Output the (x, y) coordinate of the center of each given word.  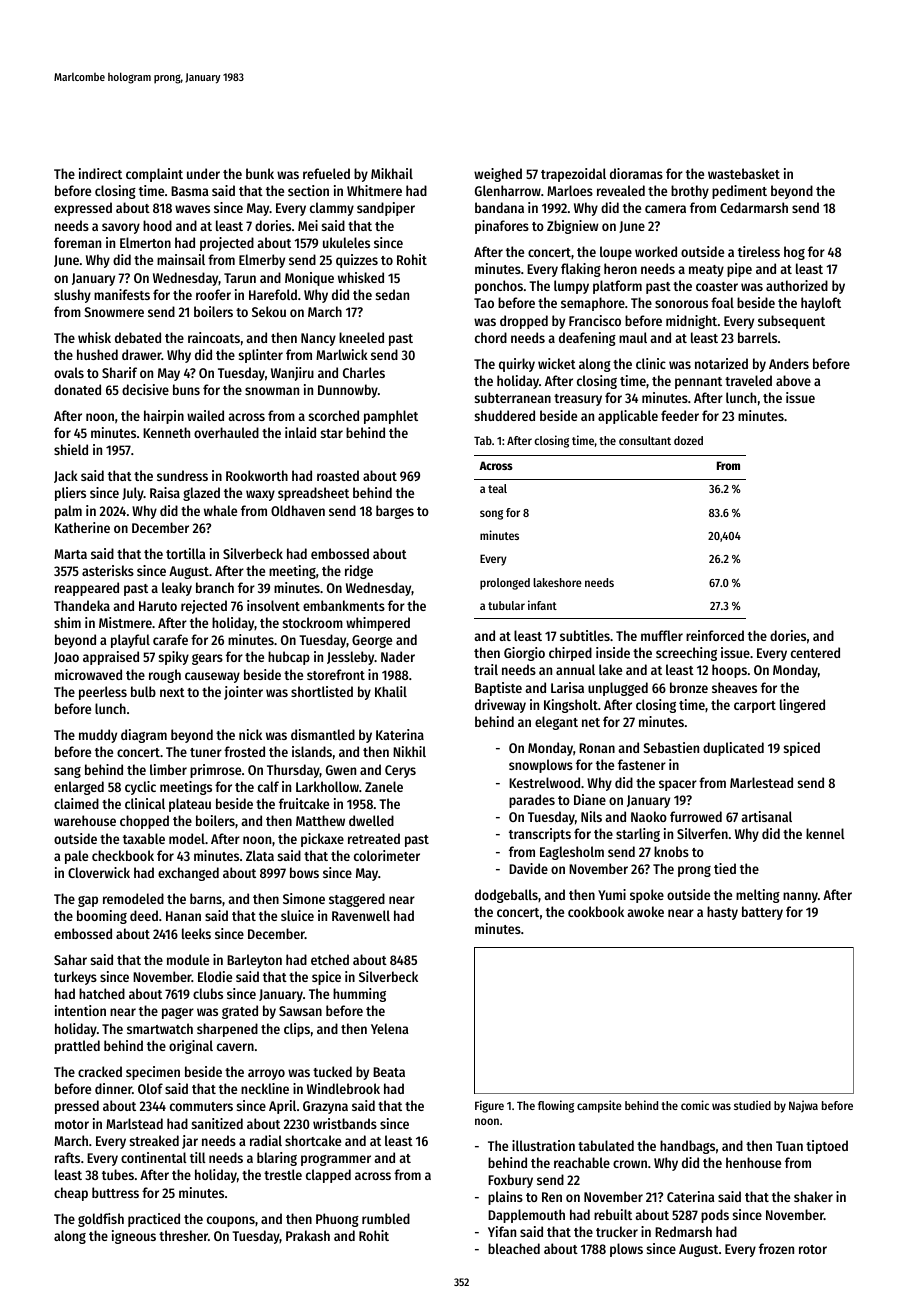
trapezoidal (573, 175)
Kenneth (166, 432)
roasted (338, 475)
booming (102, 917)
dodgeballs (506, 896)
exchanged (188, 874)
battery (762, 913)
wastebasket (744, 173)
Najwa (803, 1106)
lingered (802, 706)
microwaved (88, 674)
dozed (688, 440)
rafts (67, 1157)
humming (359, 995)
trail (486, 669)
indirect (100, 173)
